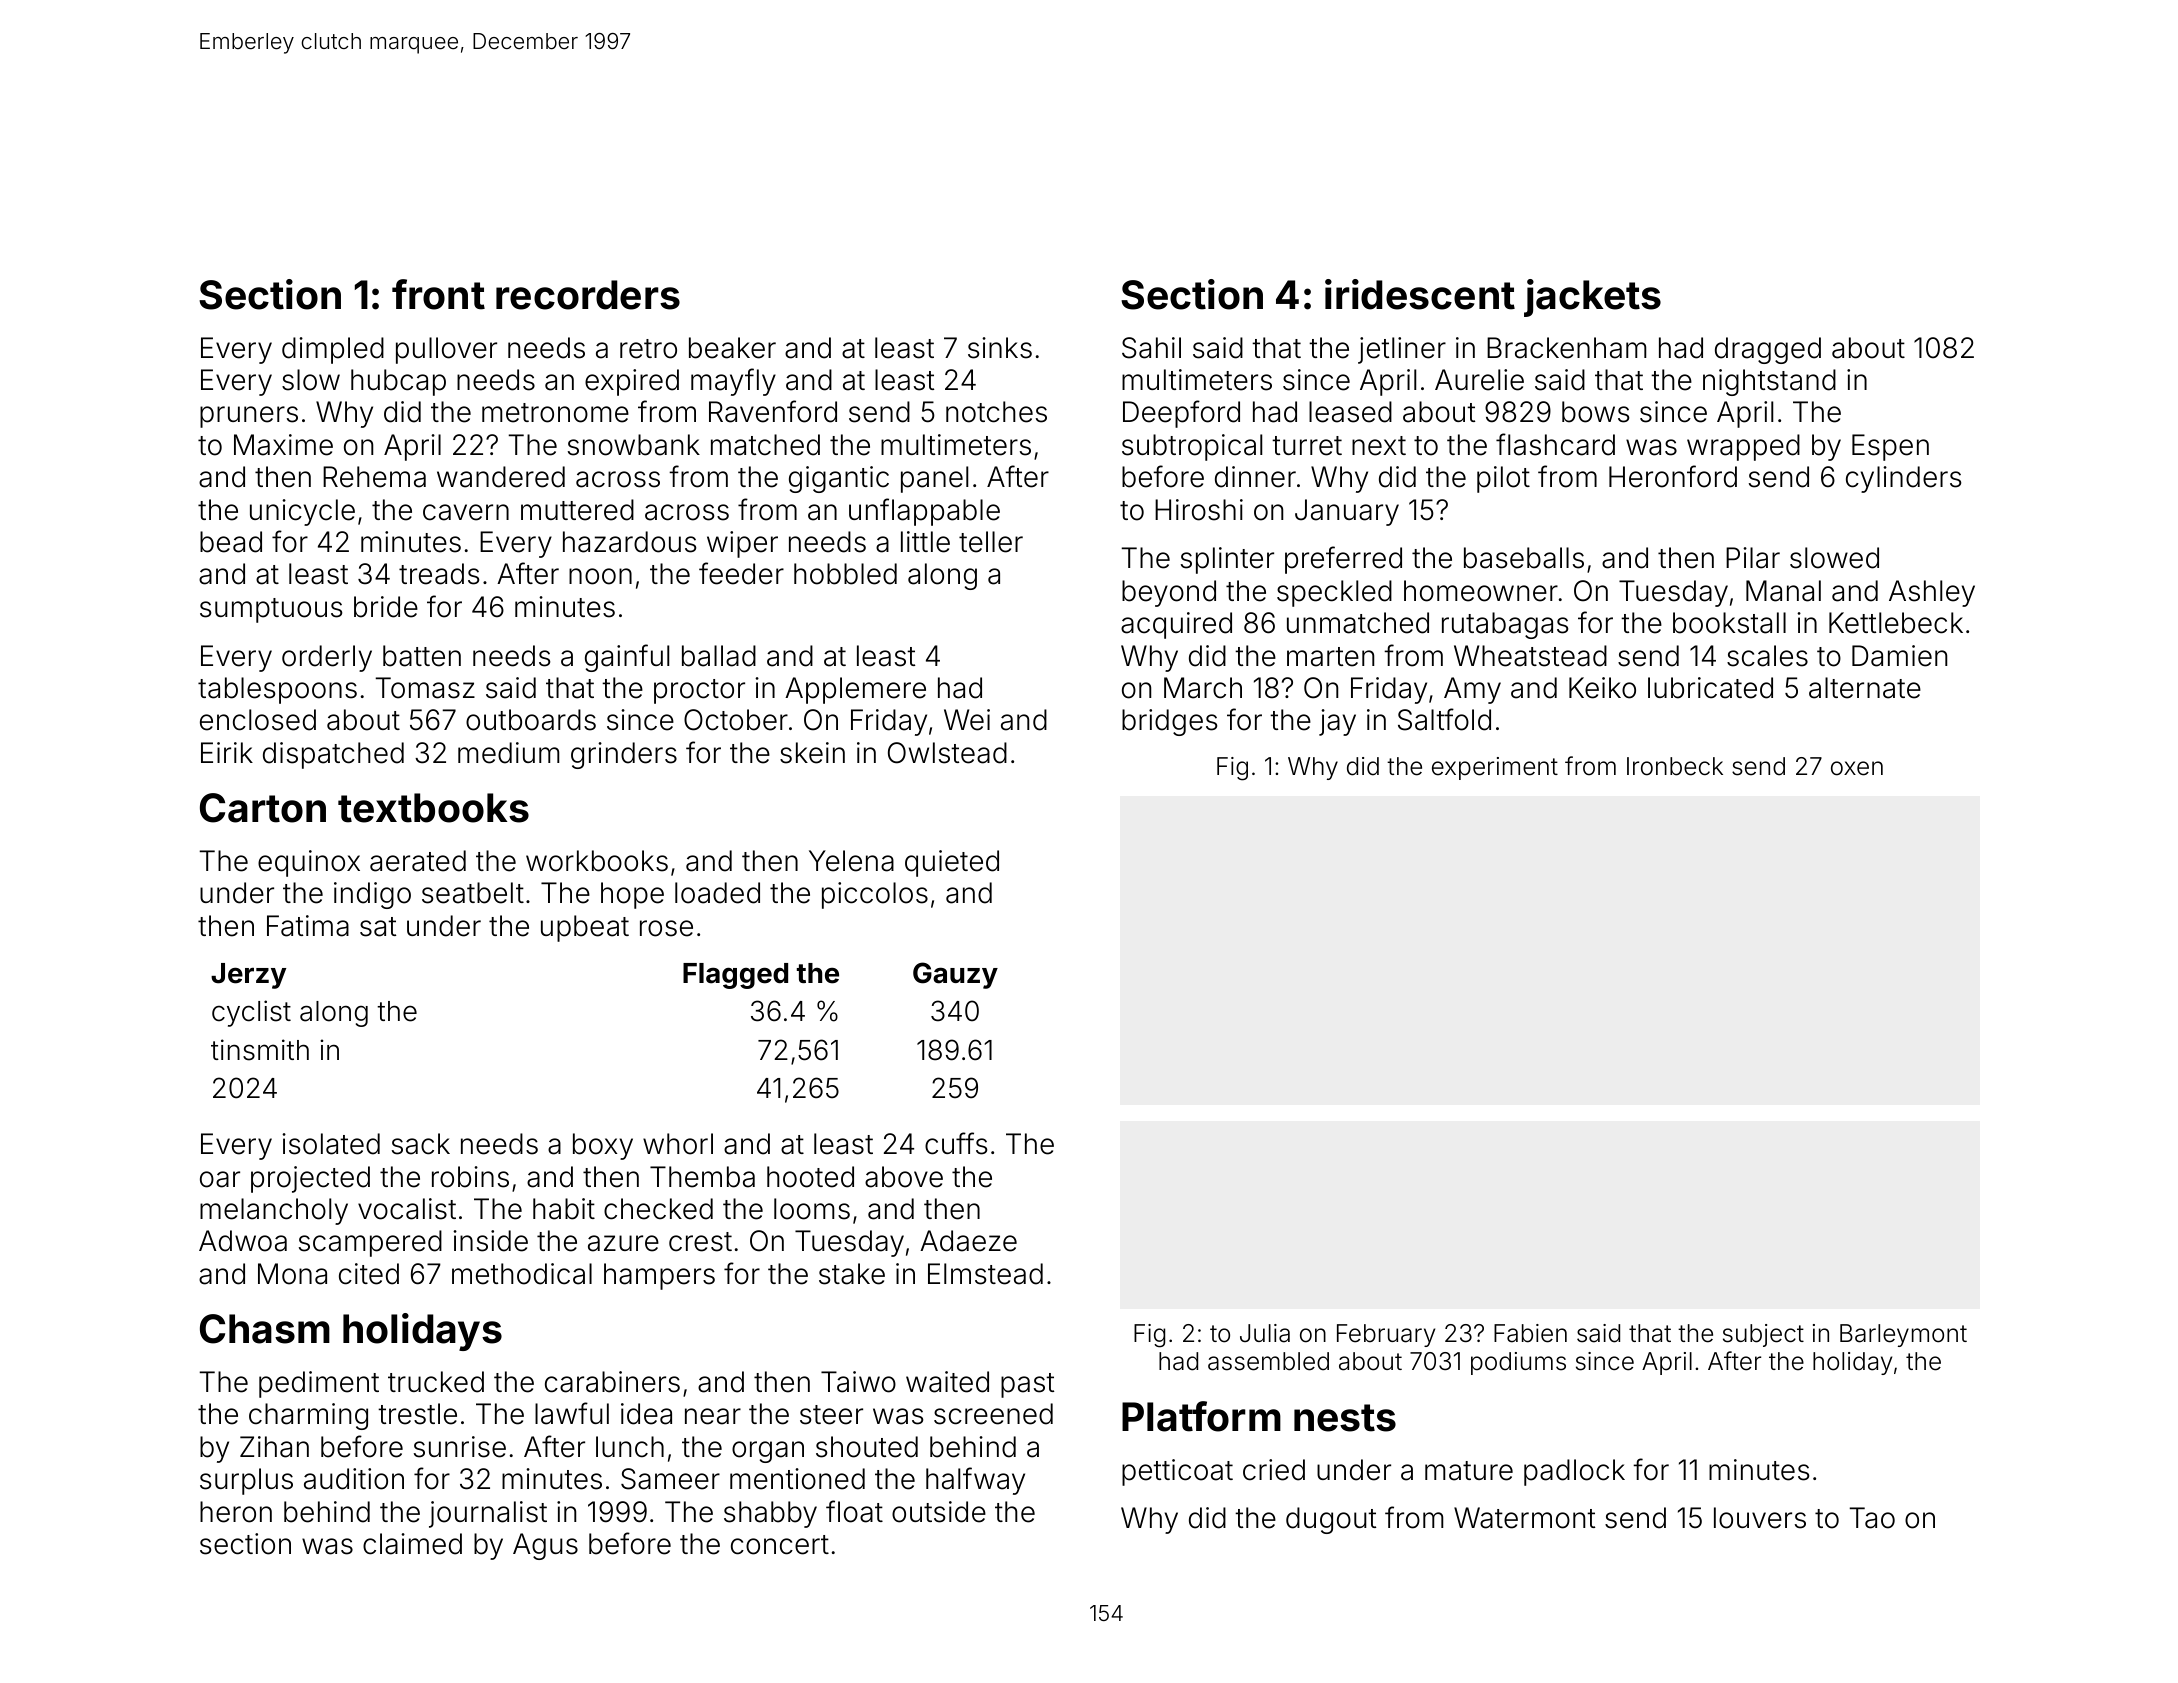  What do you see at coordinates (1903, 1335) in the page?
I see `Barleymont` at bounding box center [1903, 1335].
